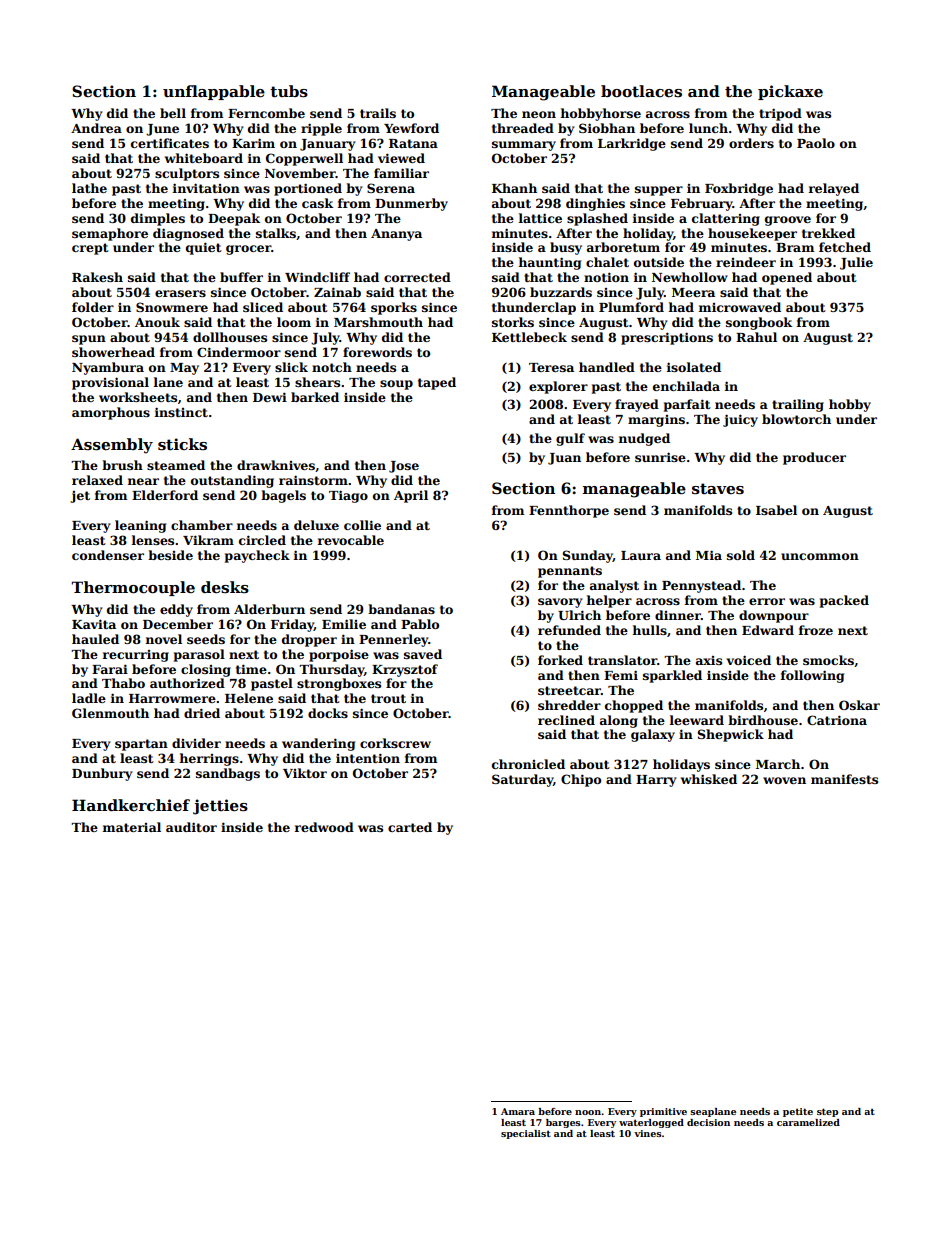  What do you see at coordinates (132, 827) in the screenshot?
I see `material` at bounding box center [132, 827].
